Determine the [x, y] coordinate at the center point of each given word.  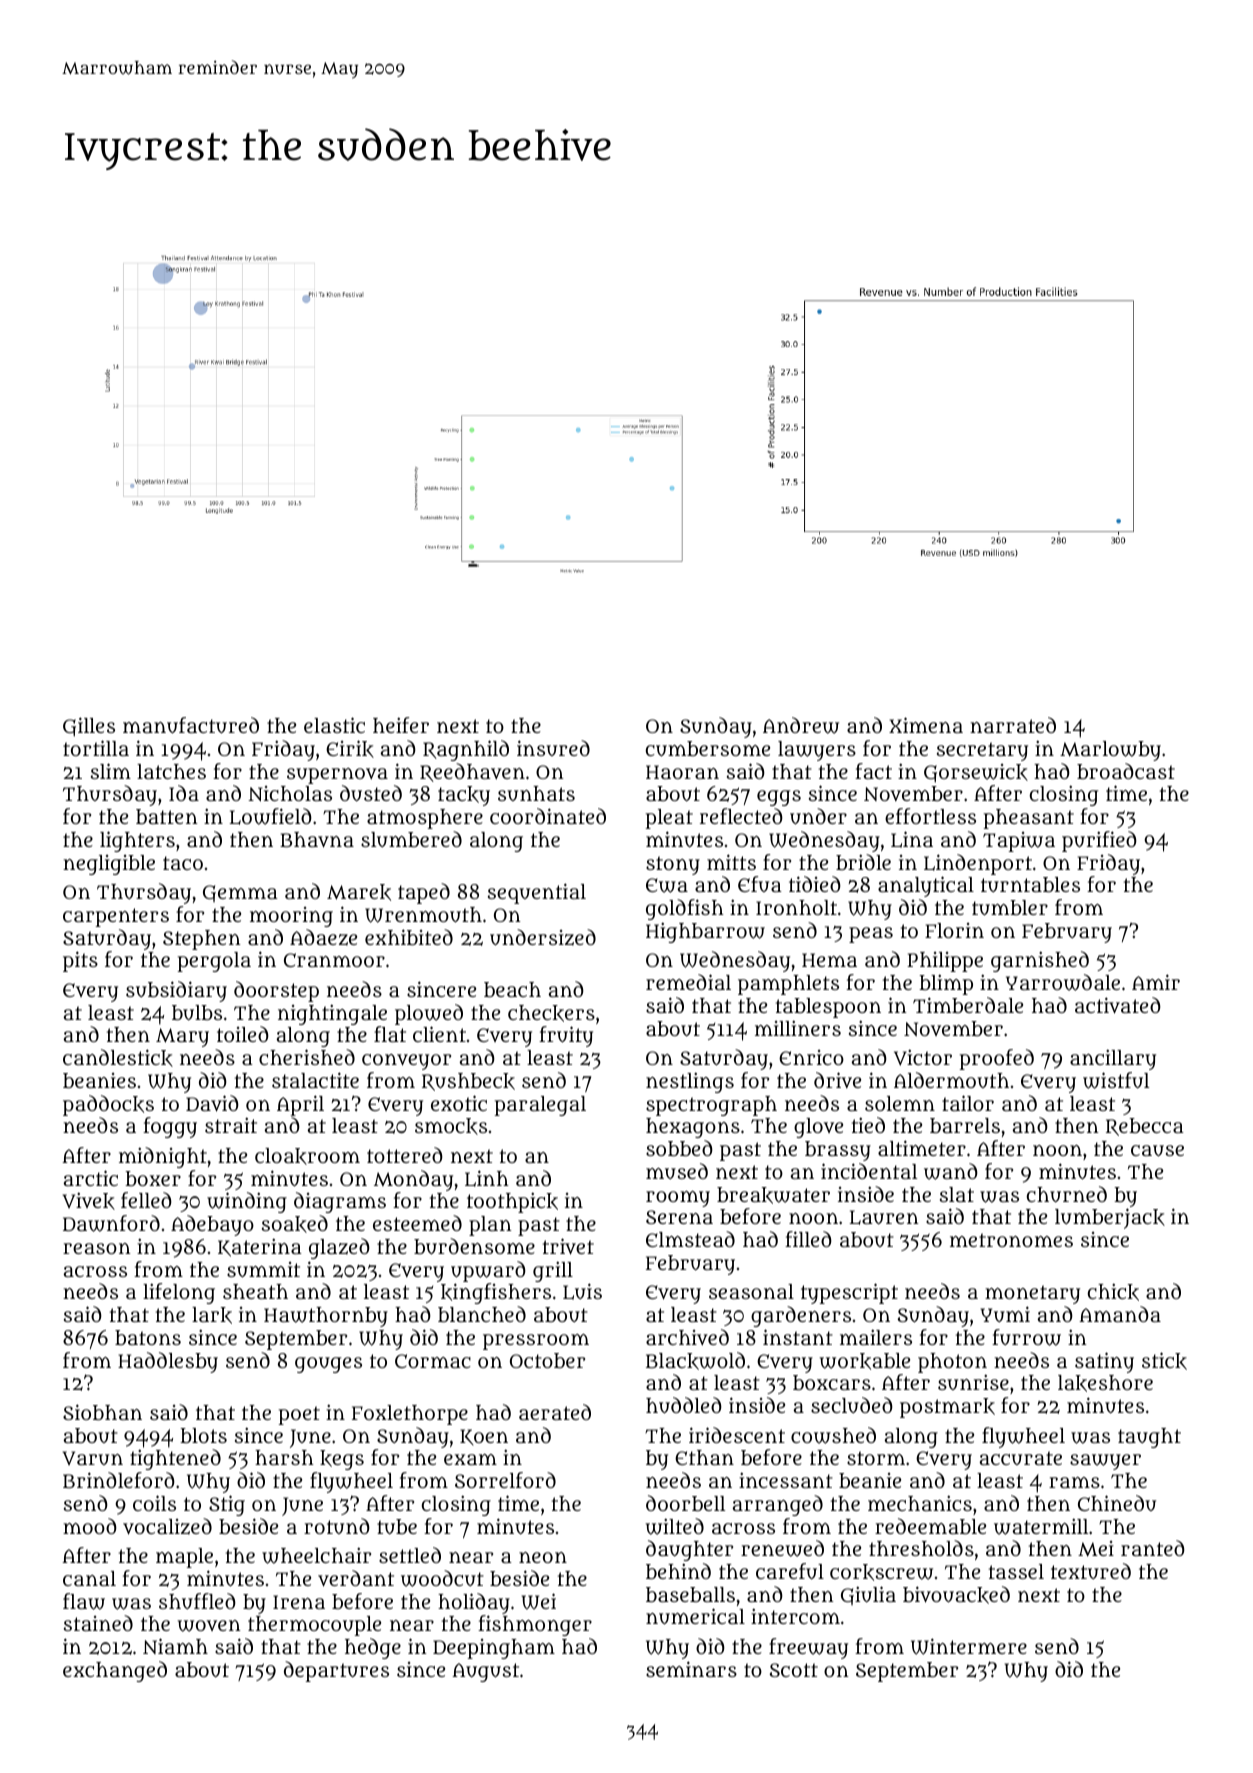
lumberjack [1110, 1218]
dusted [371, 793]
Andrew [801, 725]
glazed [339, 1248]
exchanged [115, 1671]
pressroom [536, 1342]
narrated [1013, 725]
